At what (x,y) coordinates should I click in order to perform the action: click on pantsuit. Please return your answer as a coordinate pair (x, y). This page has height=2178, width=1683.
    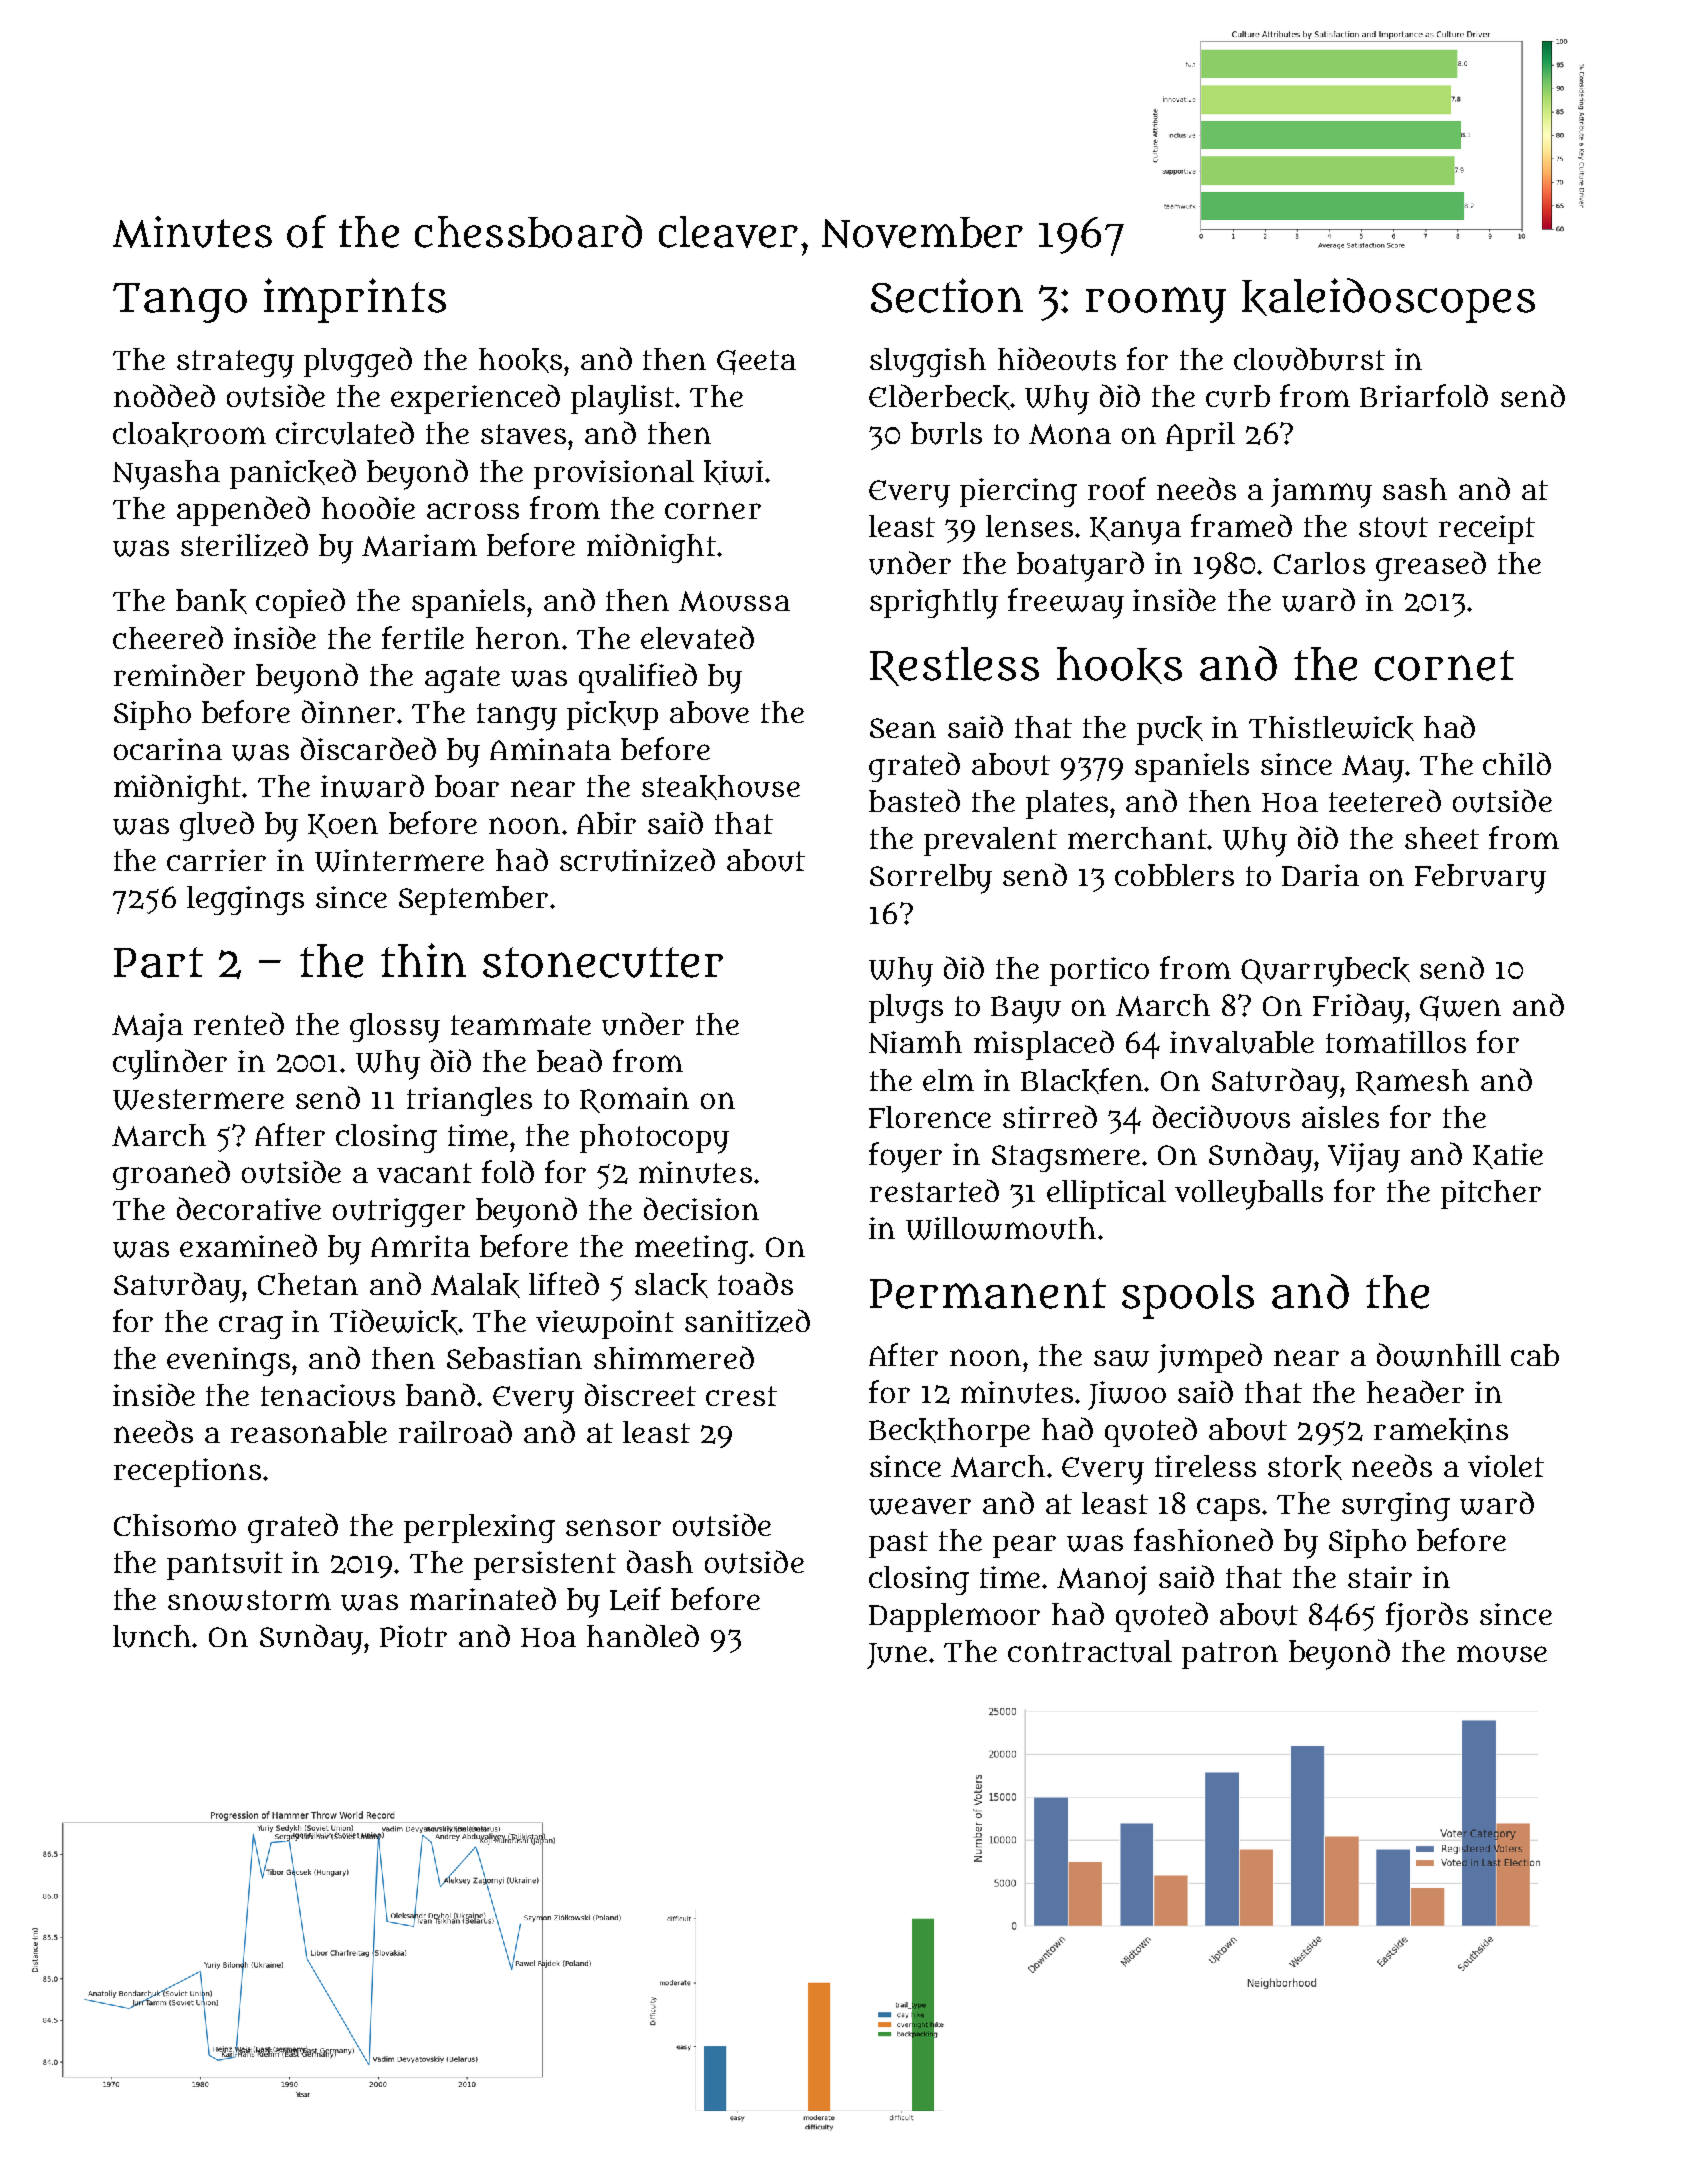
    Looking at the image, I should click on (225, 1565).
